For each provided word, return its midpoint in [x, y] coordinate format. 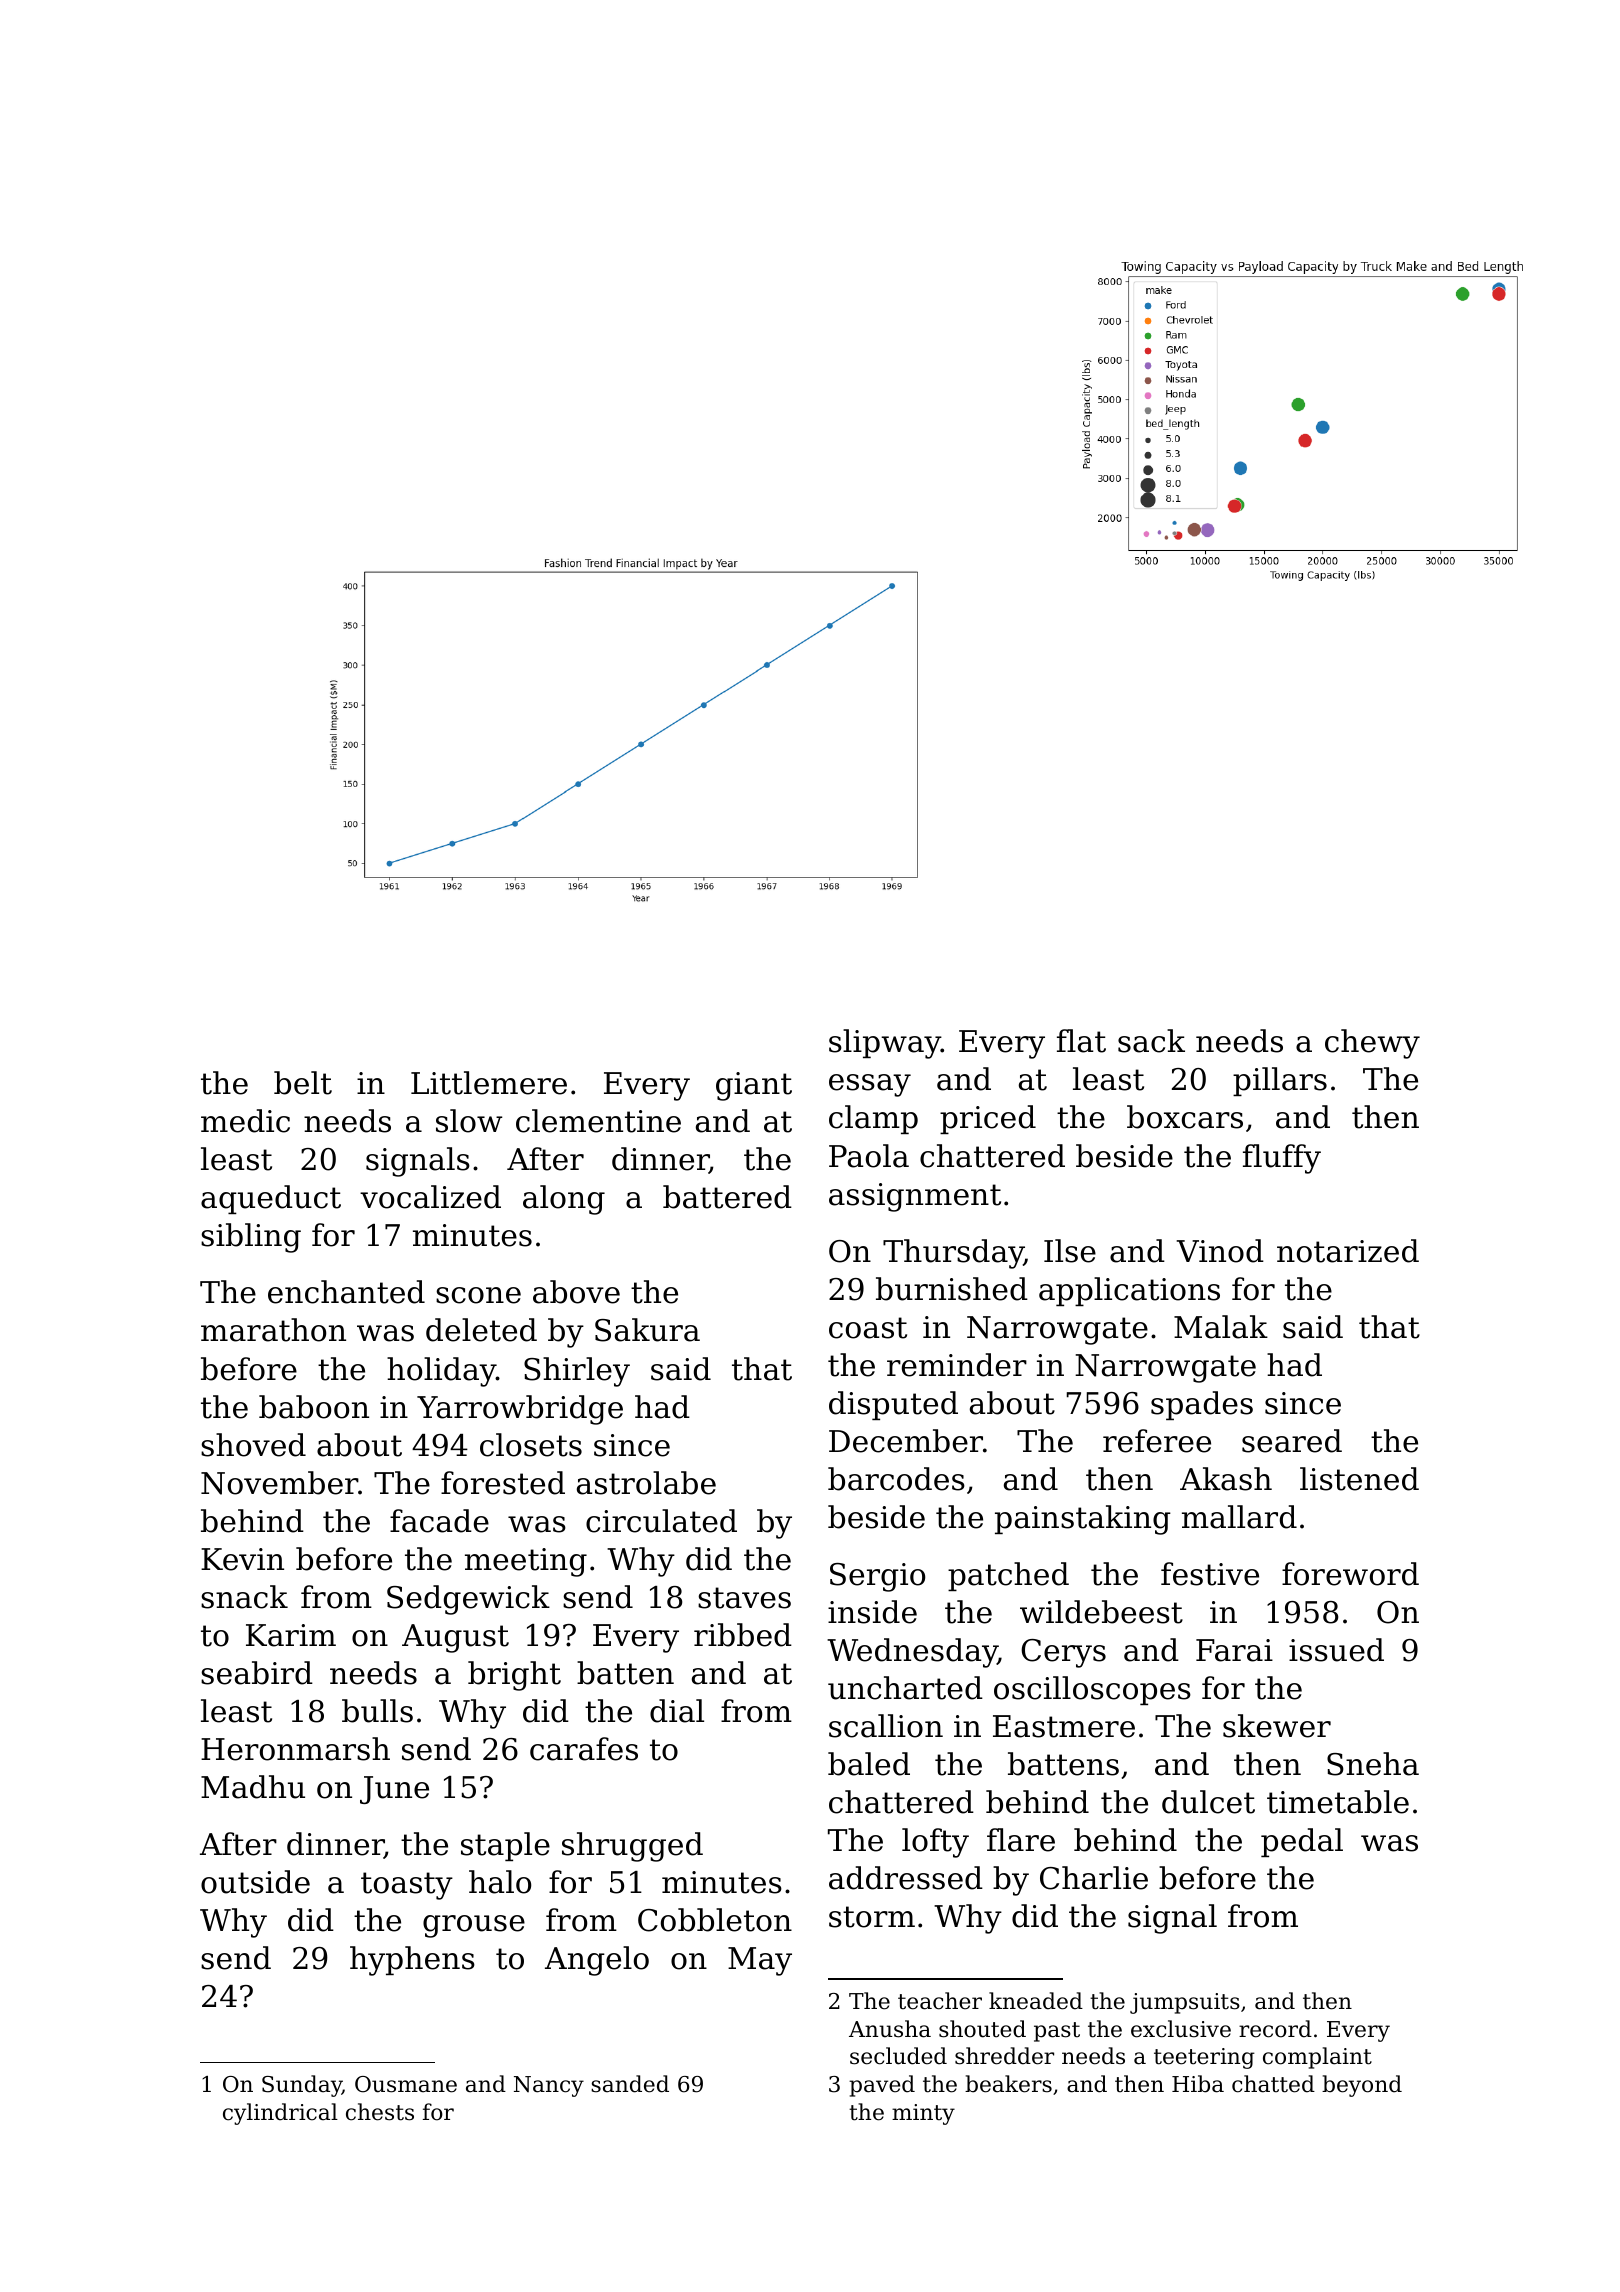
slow [469, 1121]
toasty [407, 1886]
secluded [898, 2056]
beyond [1362, 2086]
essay [870, 1085]
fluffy [1282, 1159]
